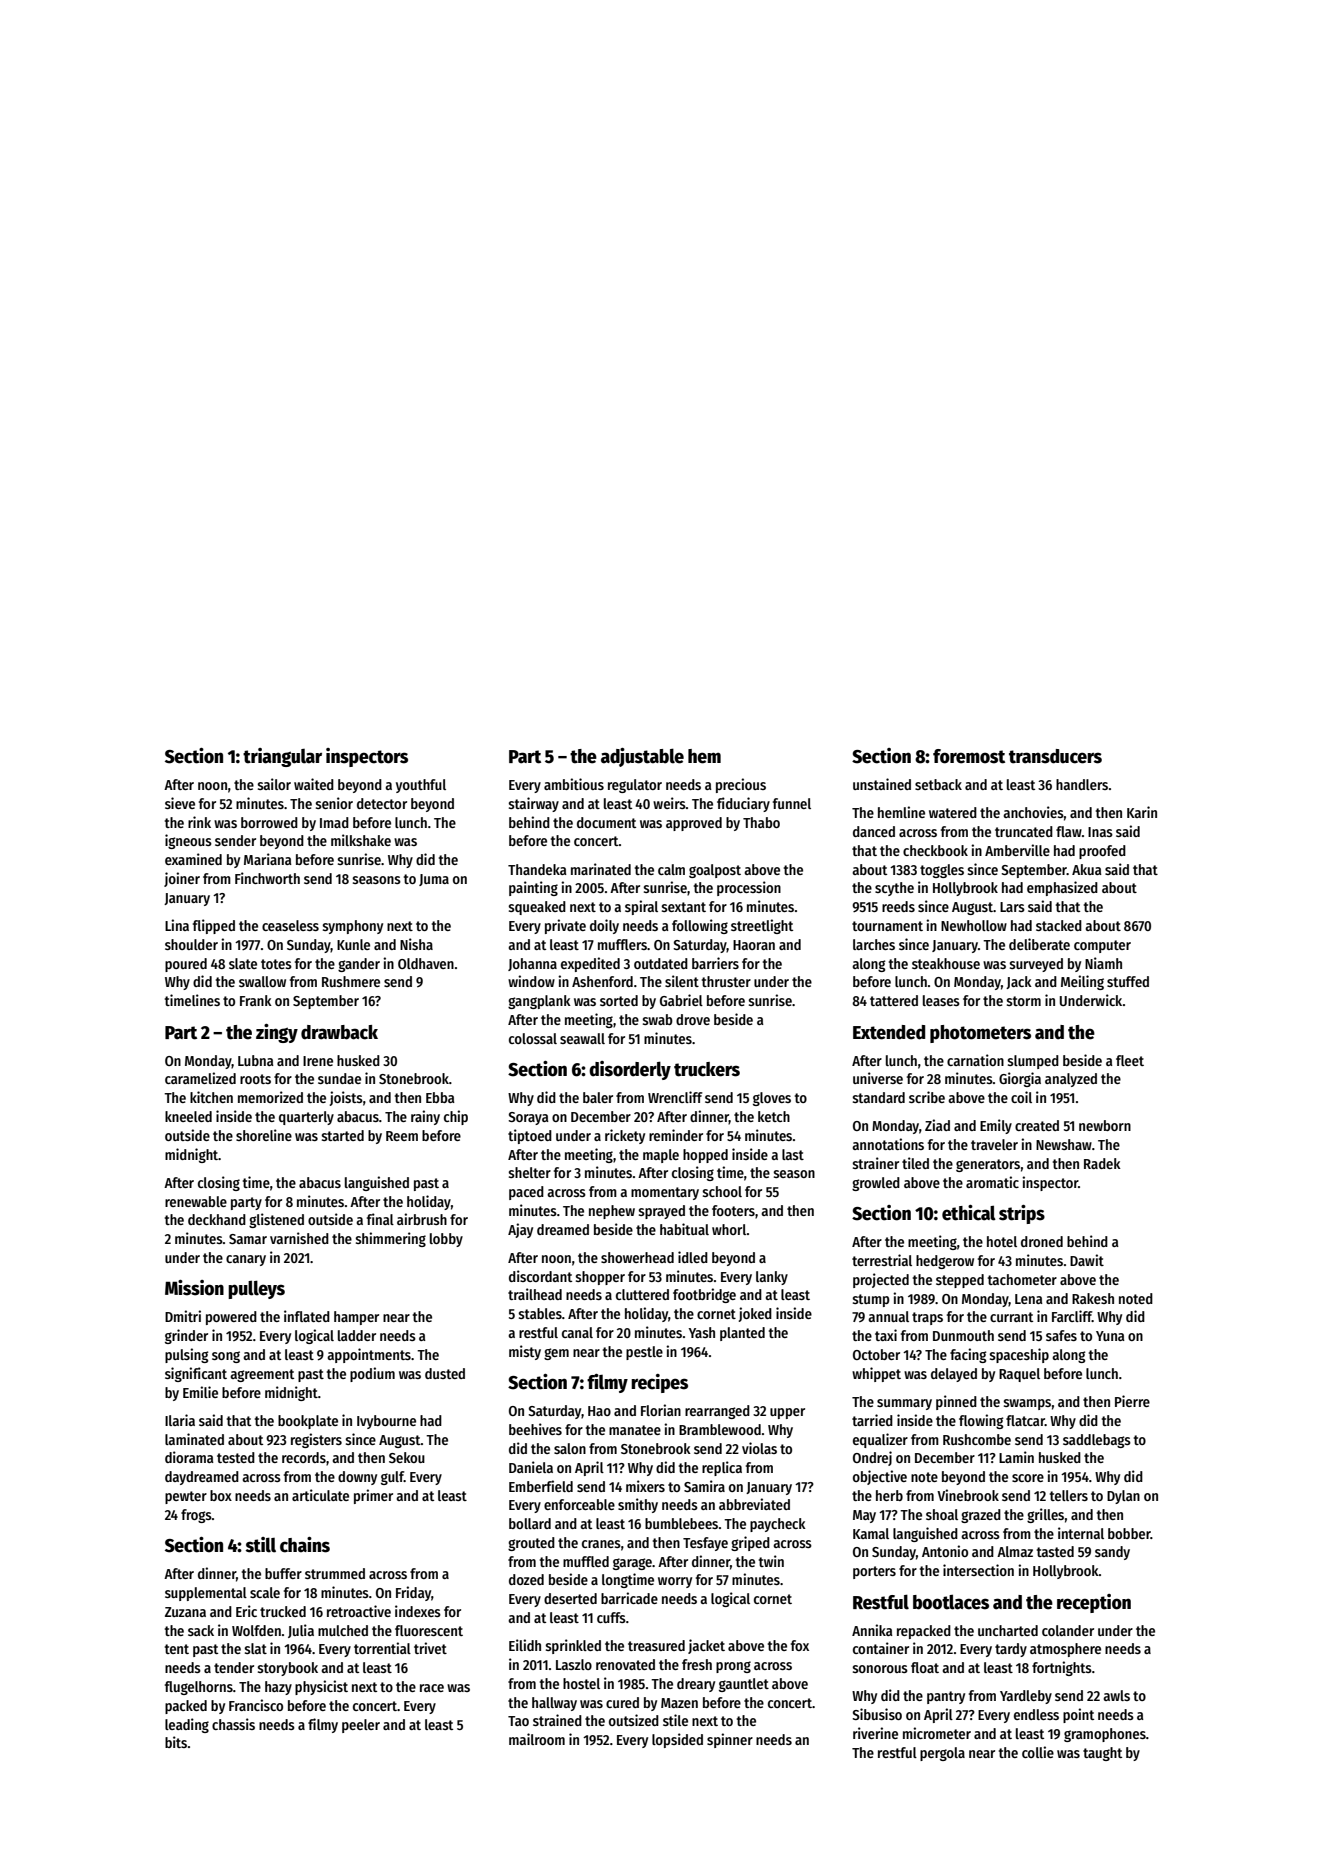 This screenshot has height=1872, width=1324. I want to click on marinated, so click(601, 869).
